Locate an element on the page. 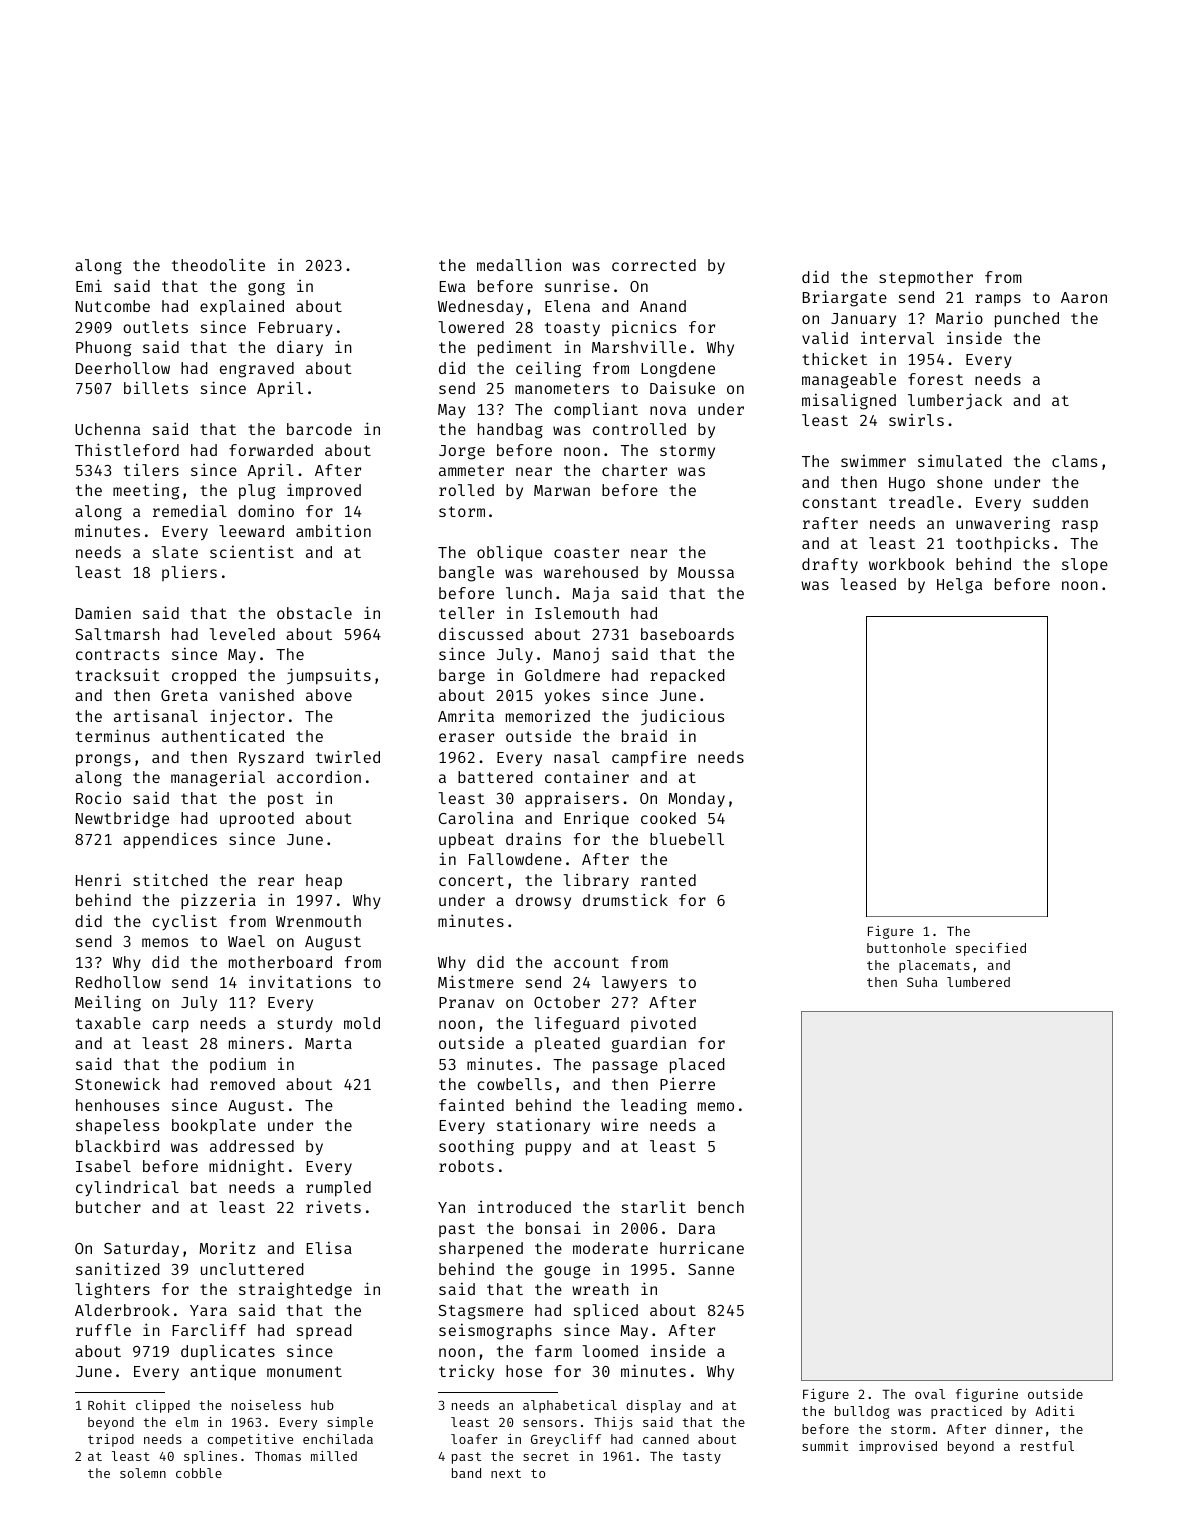 Image resolution: width=1187 pixels, height=1536 pixels. Thomas is located at coordinates (278, 1456).
